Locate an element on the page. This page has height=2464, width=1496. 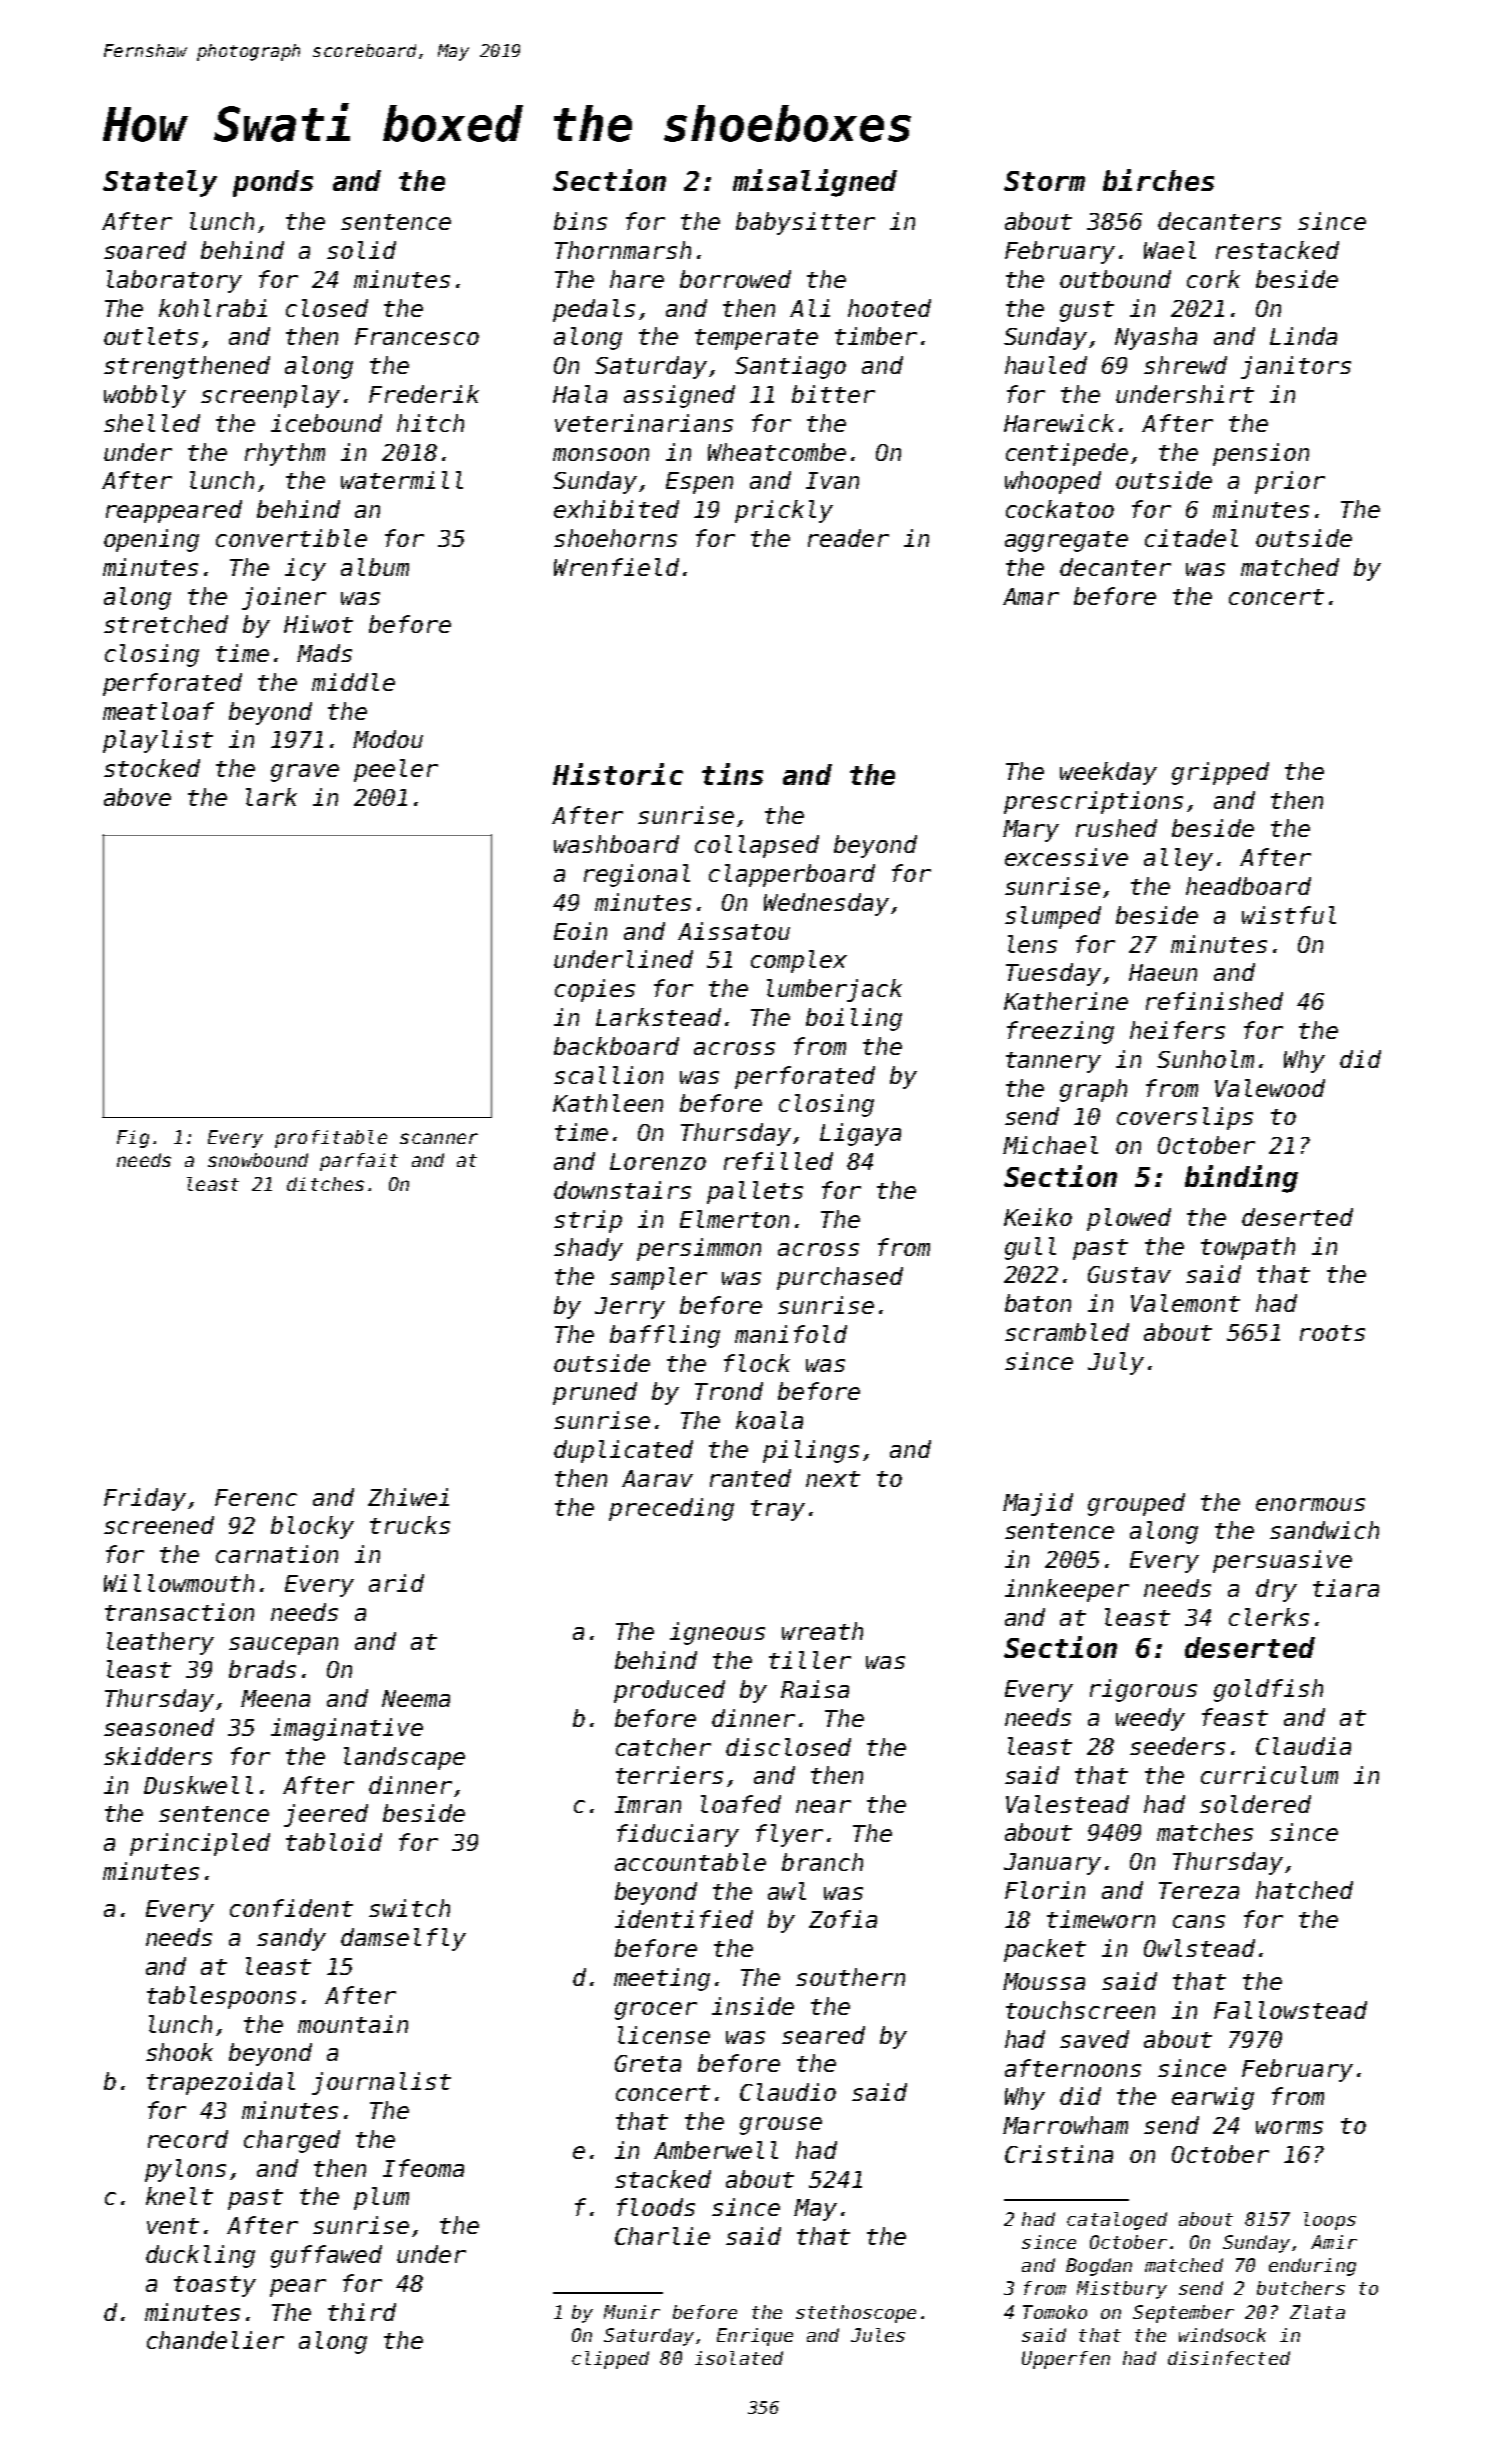
feast is located at coordinates (1235, 1717).
